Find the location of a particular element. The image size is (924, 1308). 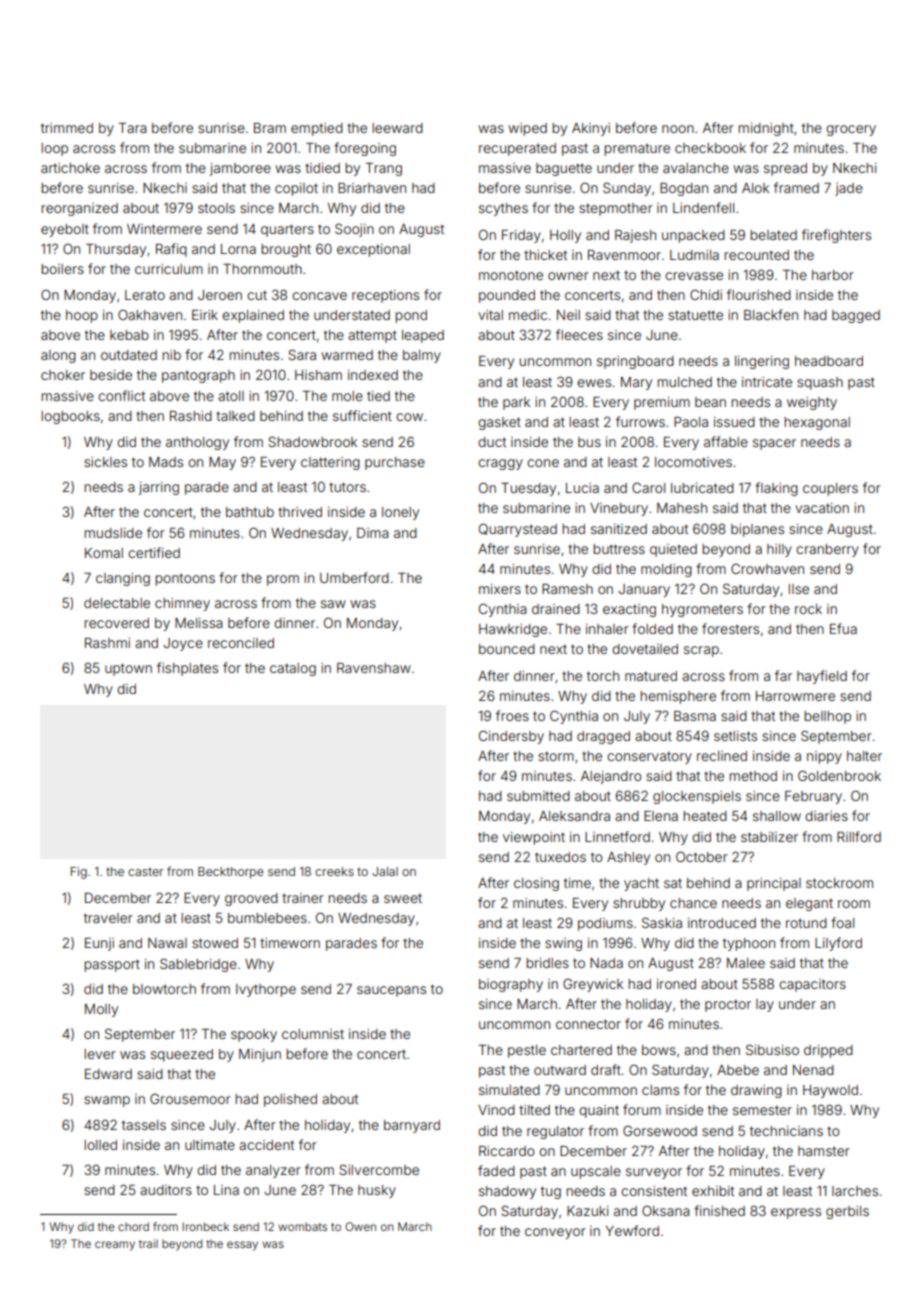

Beckthorpe is located at coordinates (230, 873).
